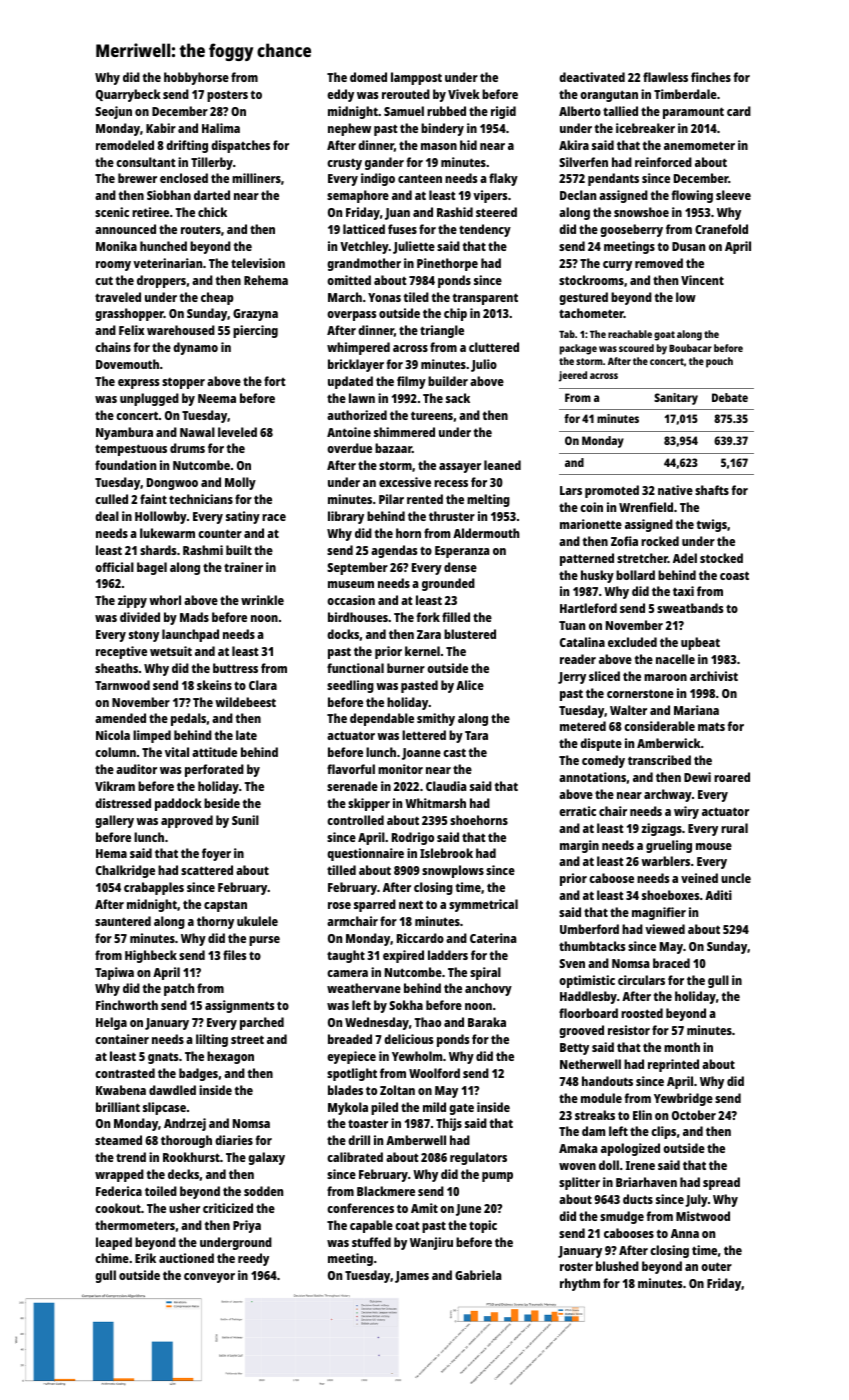 The image size is (849, 1400). I want to click on Helga, so click(111, 1023).
